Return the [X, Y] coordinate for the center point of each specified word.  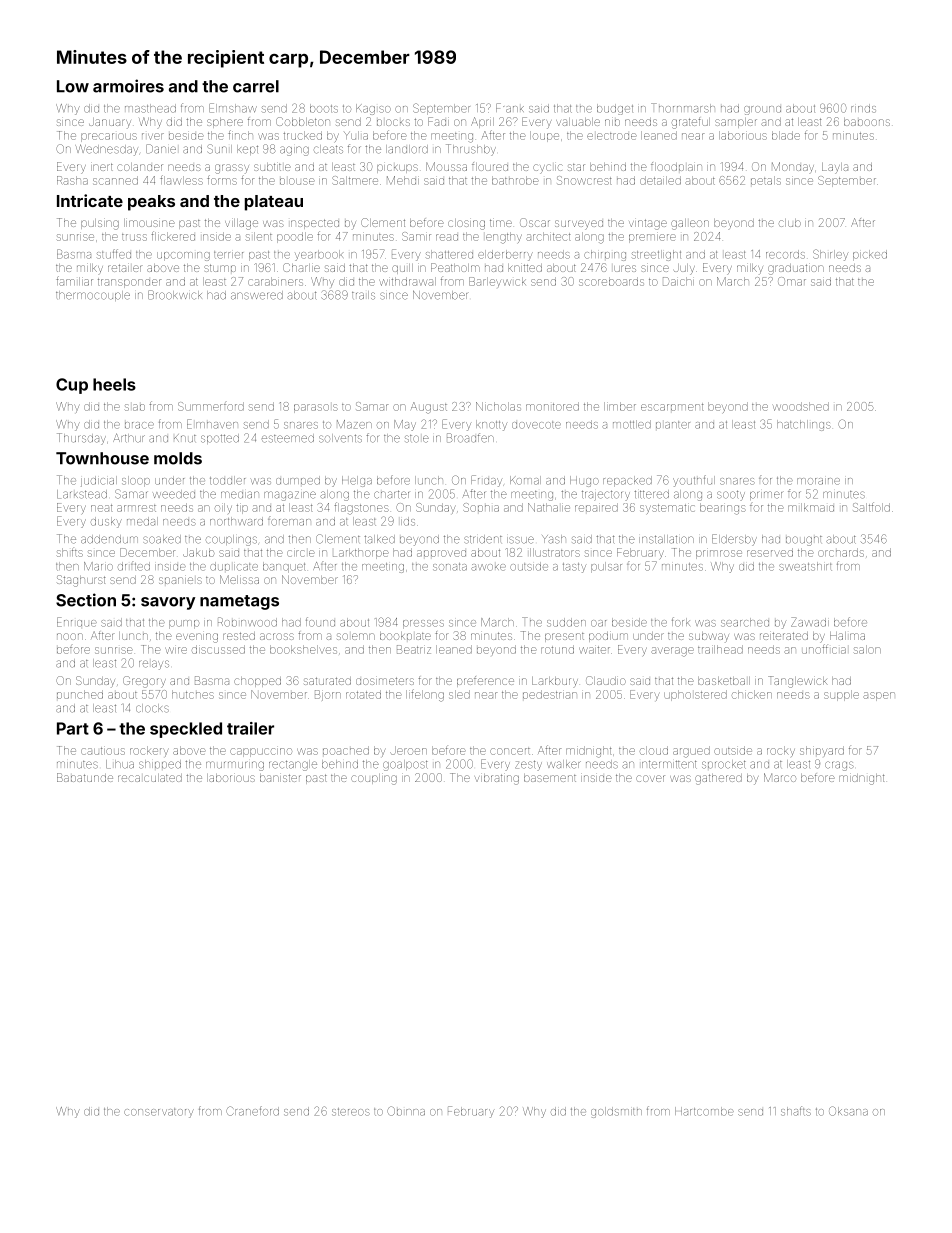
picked [870, 255]
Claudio [606, 680]
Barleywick [497, 282]
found [320, 622]
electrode [612, 136]
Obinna [406, 1111]
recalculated [150, 778]
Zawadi [810, 622]
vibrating [497, 779]
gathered [718, 779]
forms [222, 180]
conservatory [159, 1113]
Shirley [830, 255]
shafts [796, 1111]
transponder [129, 283]
